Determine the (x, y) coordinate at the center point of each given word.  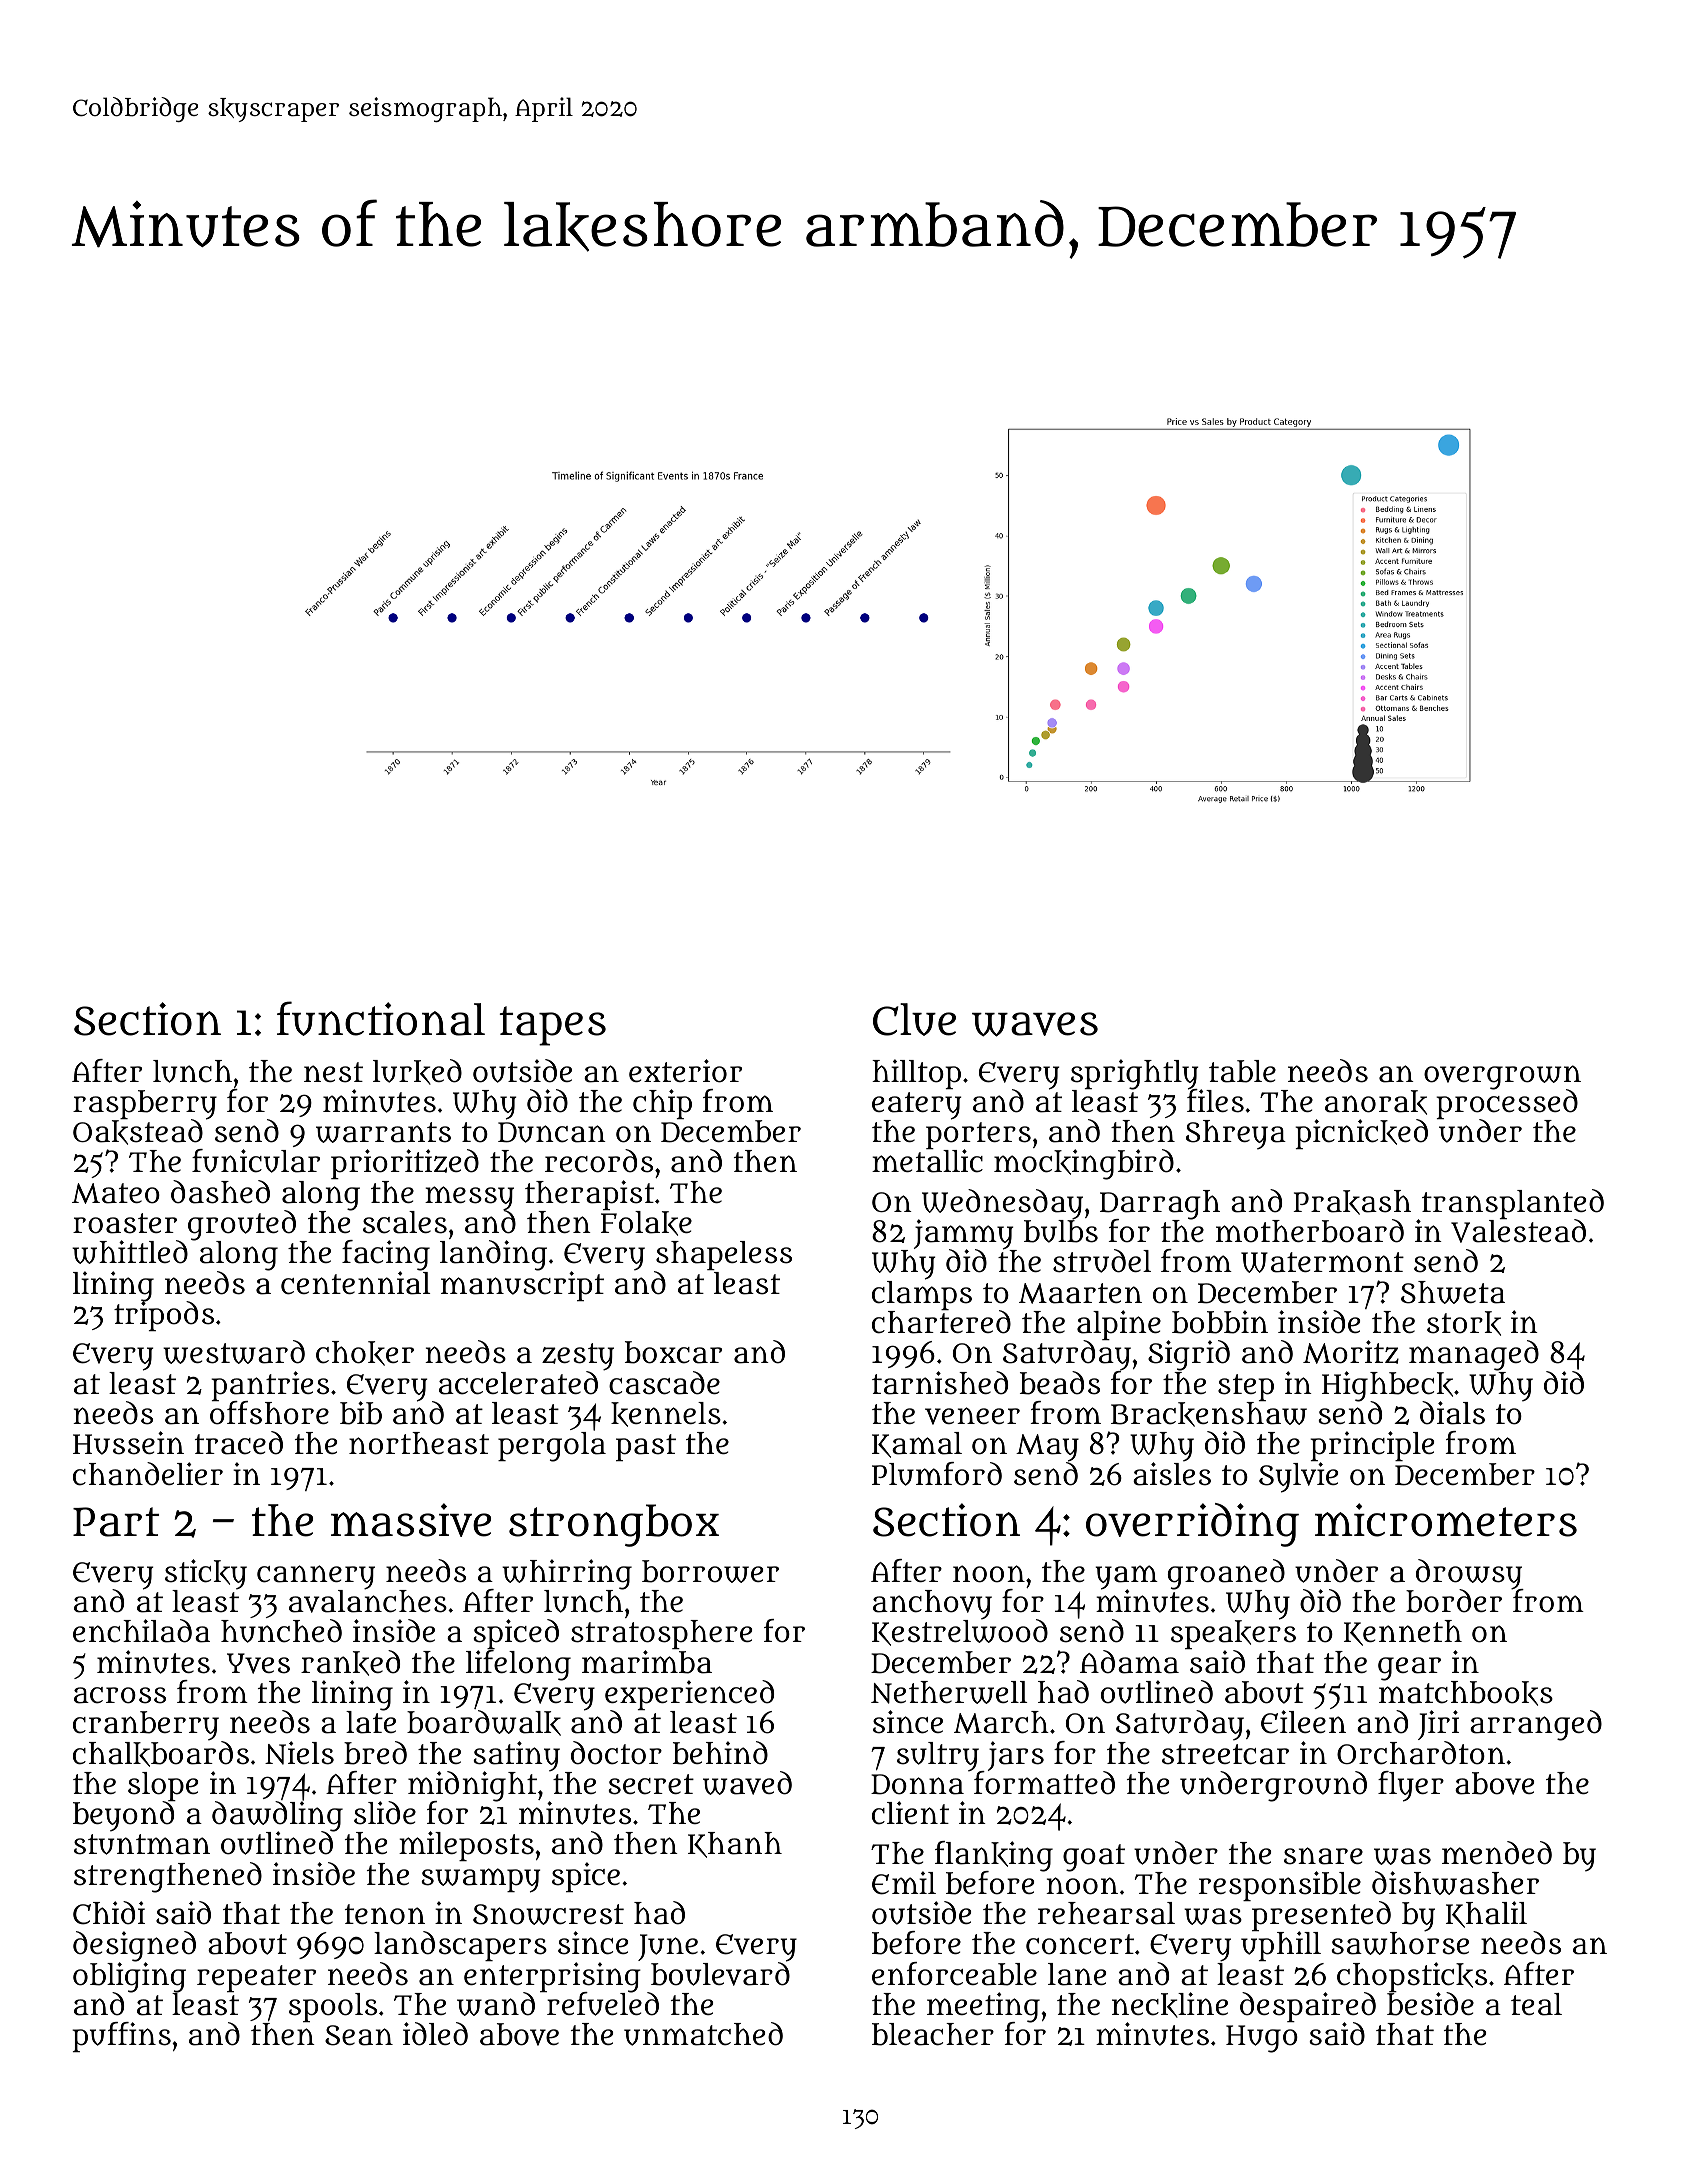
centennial (356, 1283)
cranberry (146, 1726)
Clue (914, 1019)
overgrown (1502, 1077)
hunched (281, 1631)
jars (1016, 1756)
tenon (385, 1914)
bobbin (1220, 1322)
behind (720, 1753)
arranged (1536, 1725)
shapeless (724, 1255)
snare (1323, 1856)
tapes (552, 1026)
